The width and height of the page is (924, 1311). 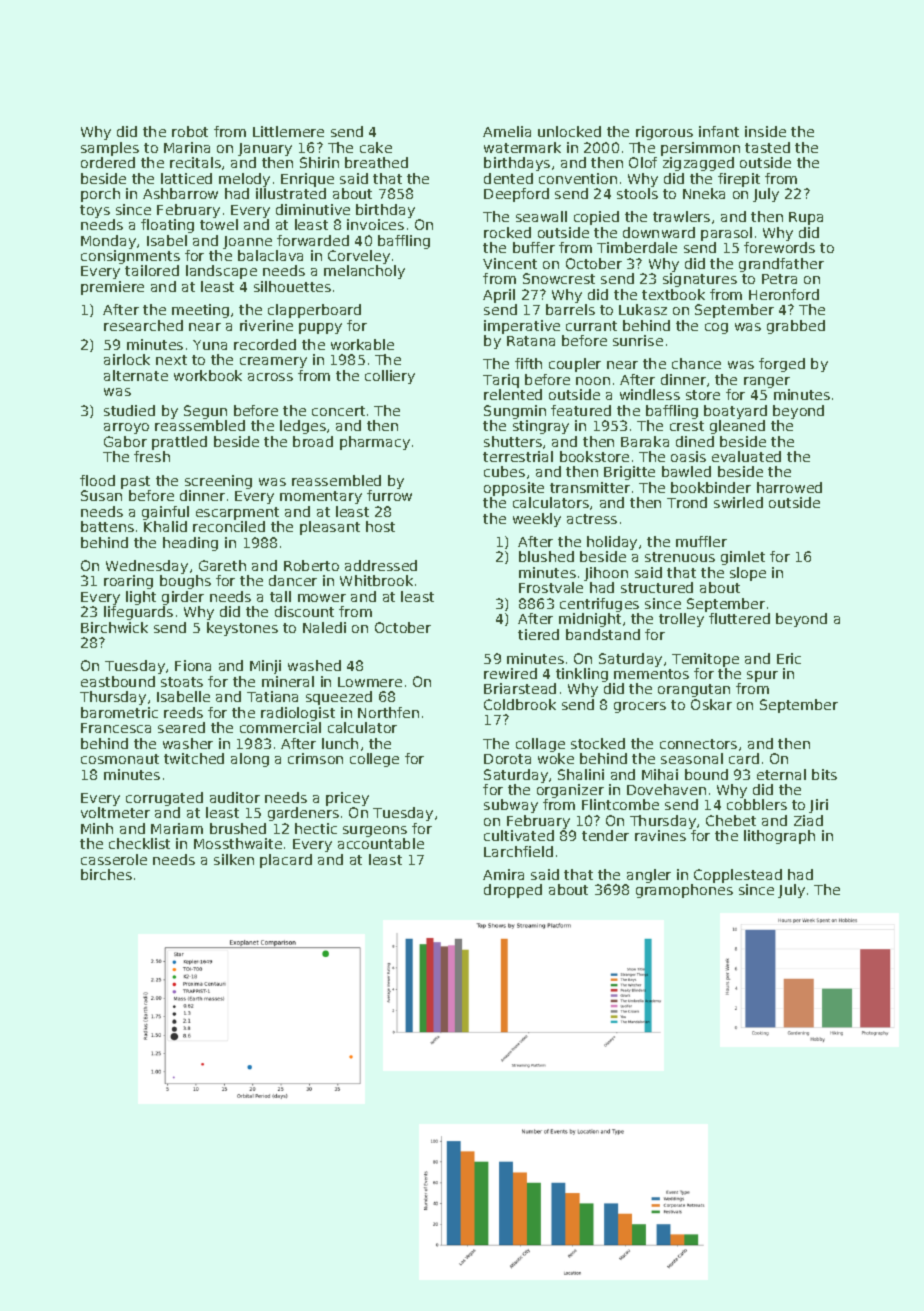 What do you see at coordinates (188, 743) in the page?
I see `washer` at bounding box center [188, 743].
